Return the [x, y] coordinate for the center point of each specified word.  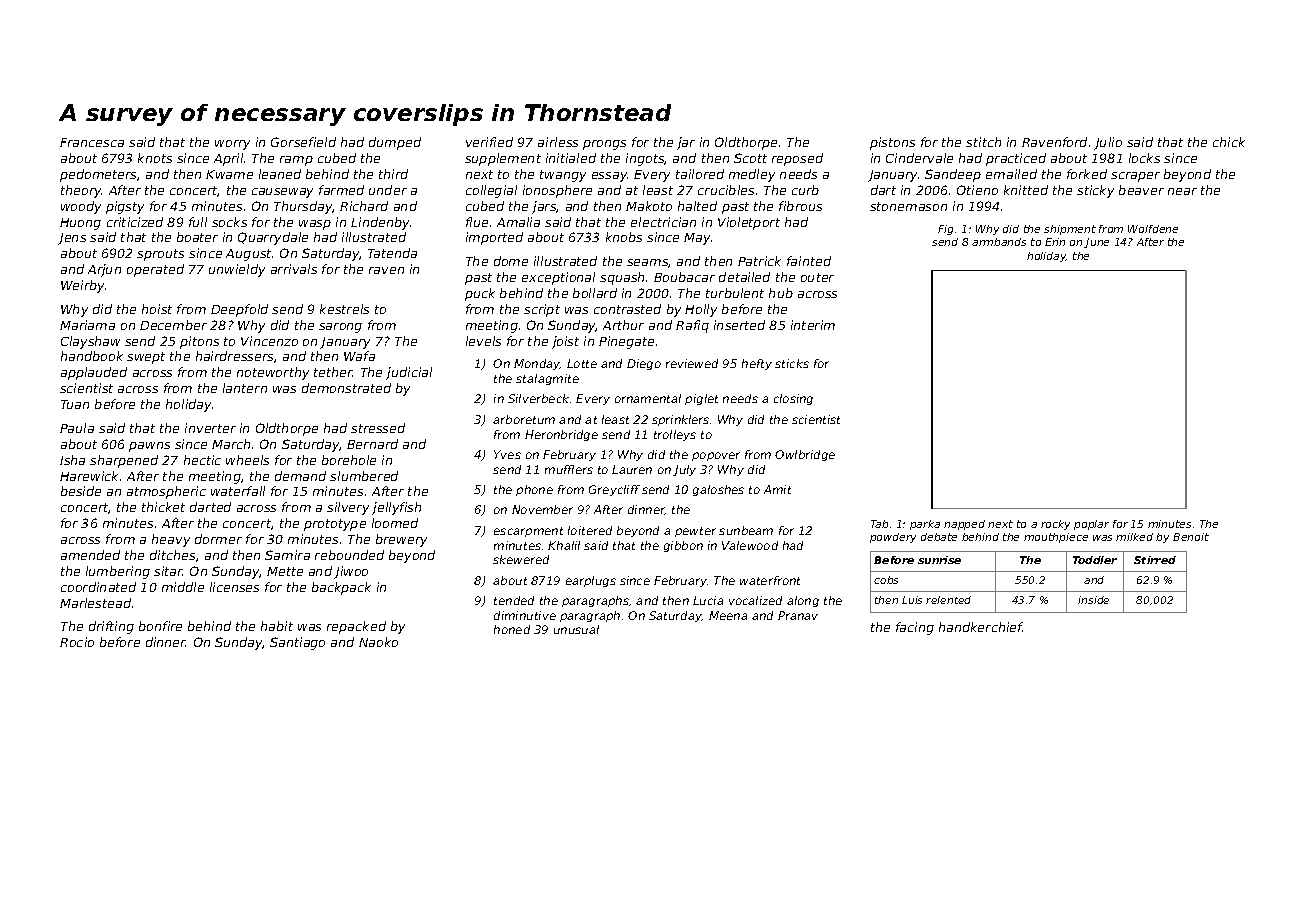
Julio [1108, 143]
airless [558, 142]
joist [565, 342]
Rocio [77, 642]
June [1096, 243]
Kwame [229, 174]
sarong [340, 328]
